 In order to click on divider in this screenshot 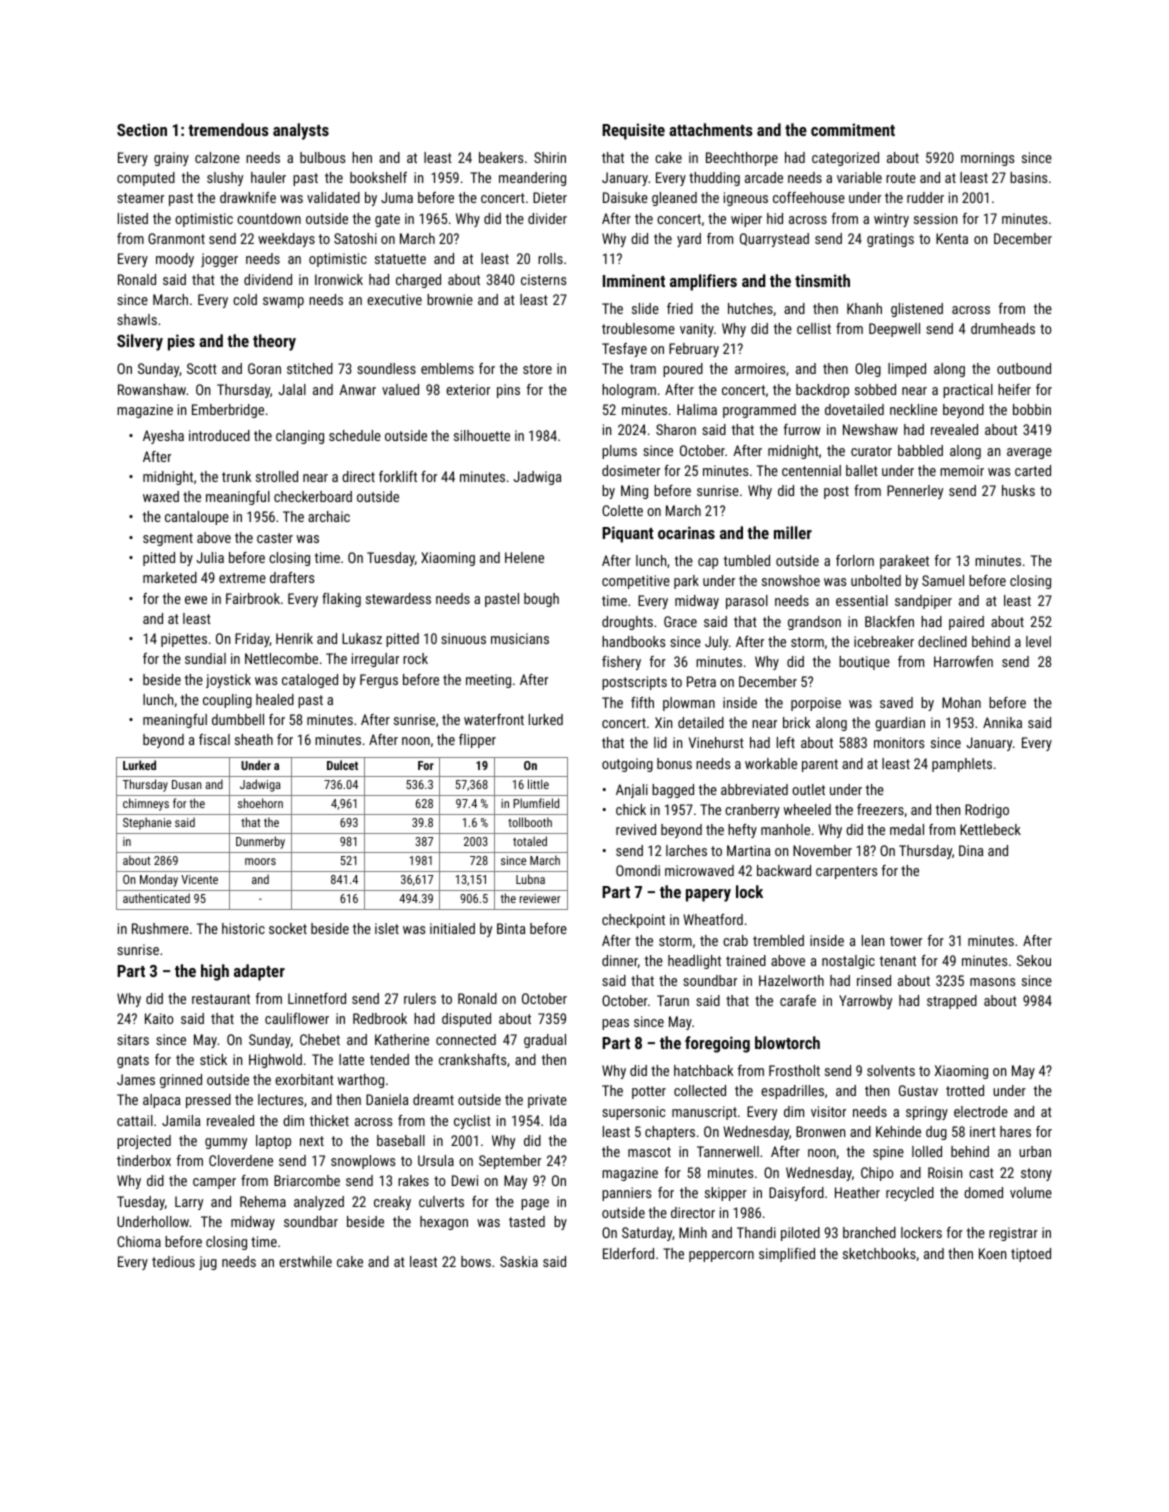, I will do `click(547, 218)`.
